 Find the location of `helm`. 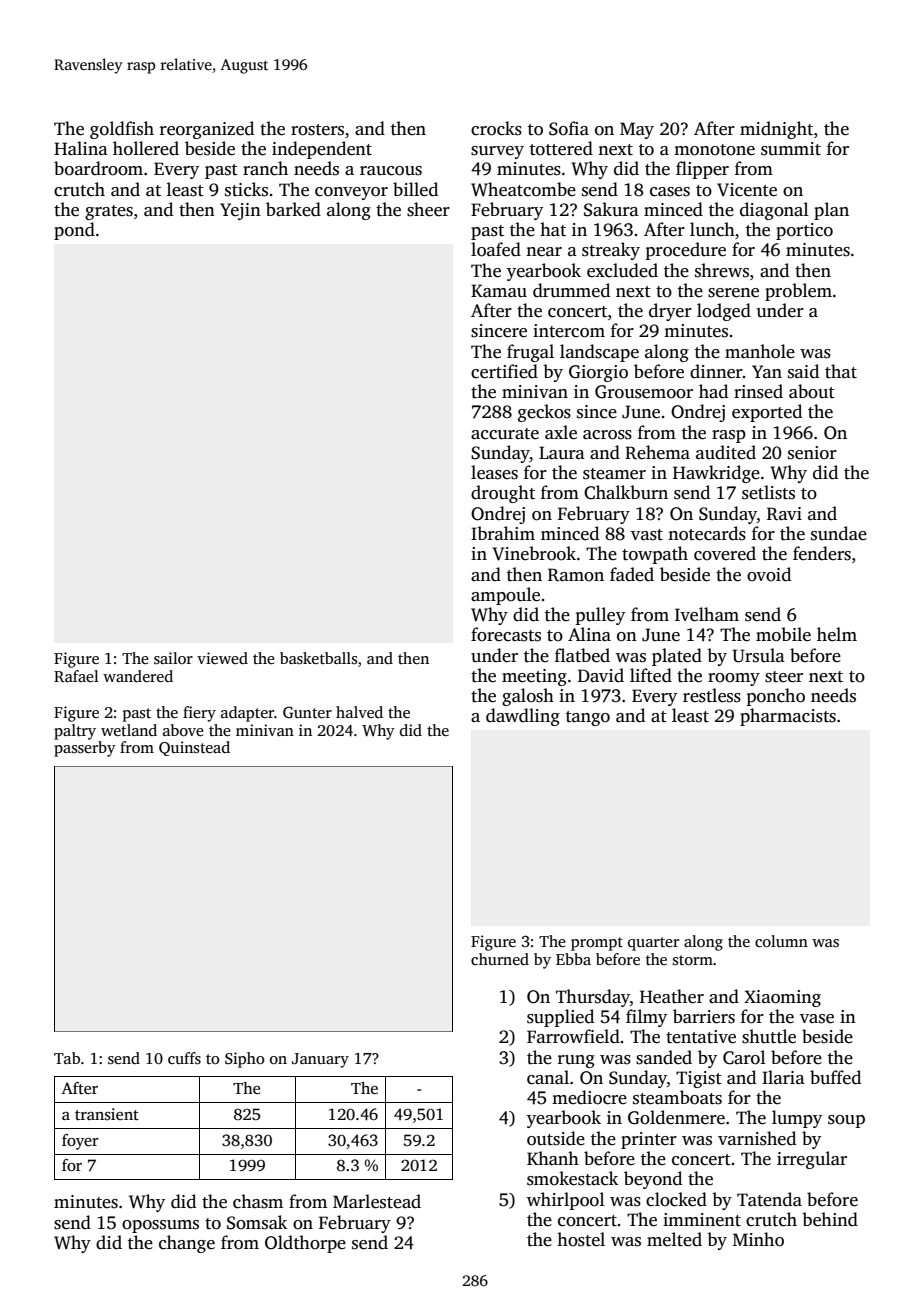

helm is located at coordinates (837, 634).
